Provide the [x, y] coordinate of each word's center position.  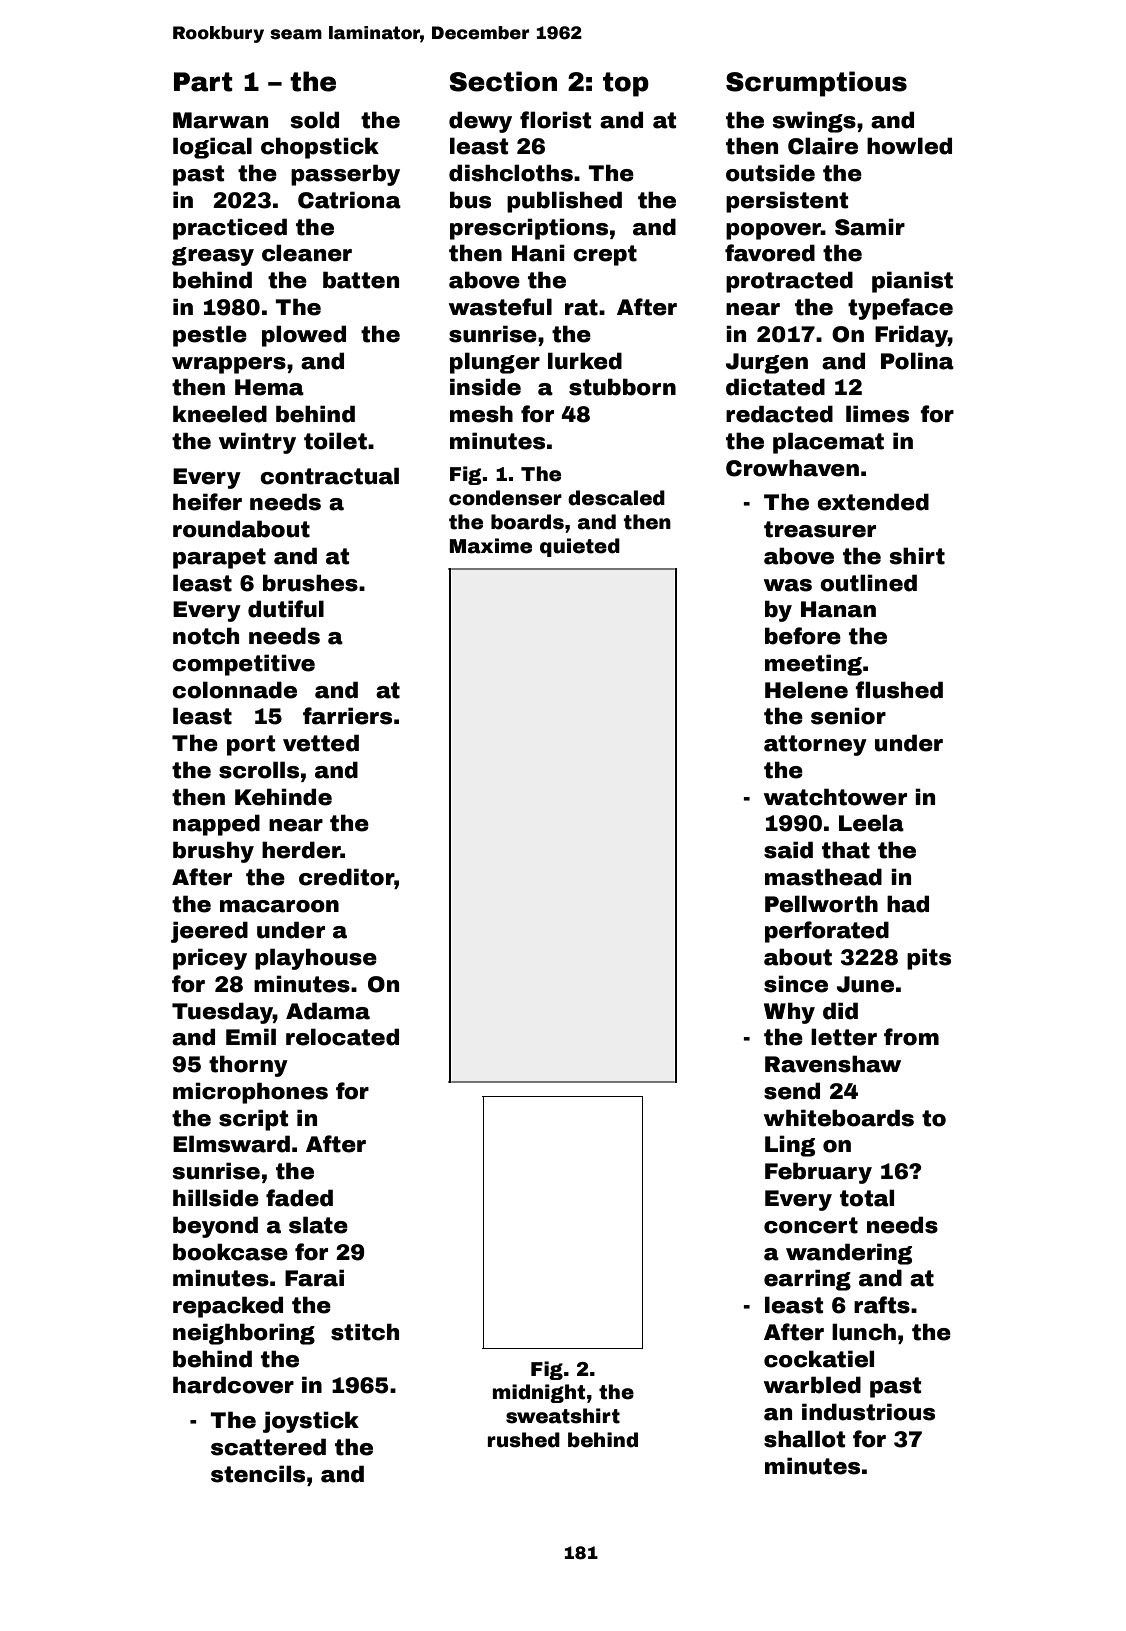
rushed [524, 1440]
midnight [539, 1393]
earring [807, 1280]
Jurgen [767, 363]
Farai [314, 1278]
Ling [790, 1146]
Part [203, 82]
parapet [219, 558]
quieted [580, 547]
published [564, 202]
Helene [806, 690]
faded [299, 1198]
